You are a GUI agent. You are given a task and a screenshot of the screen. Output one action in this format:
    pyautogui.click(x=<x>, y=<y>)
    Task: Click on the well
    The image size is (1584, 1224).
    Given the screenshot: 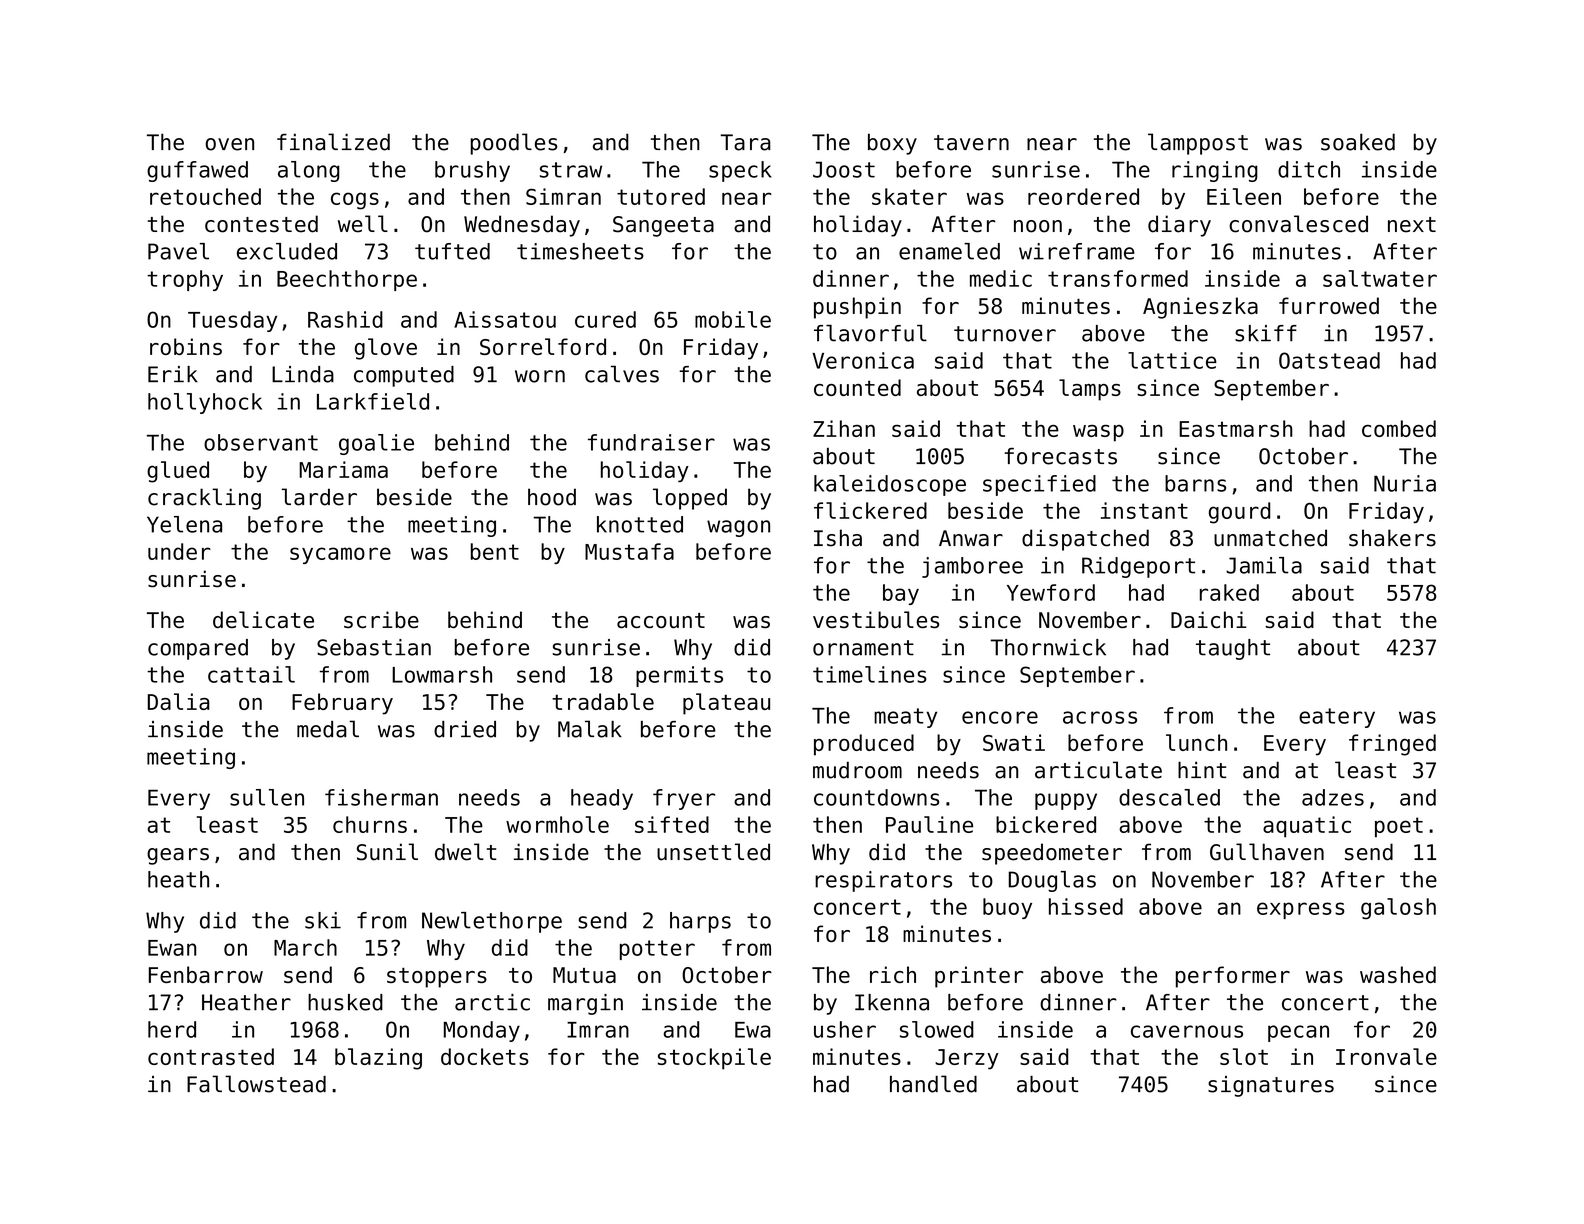 What is the action you would take?
    pyautogui.click(x=363, y=224)
